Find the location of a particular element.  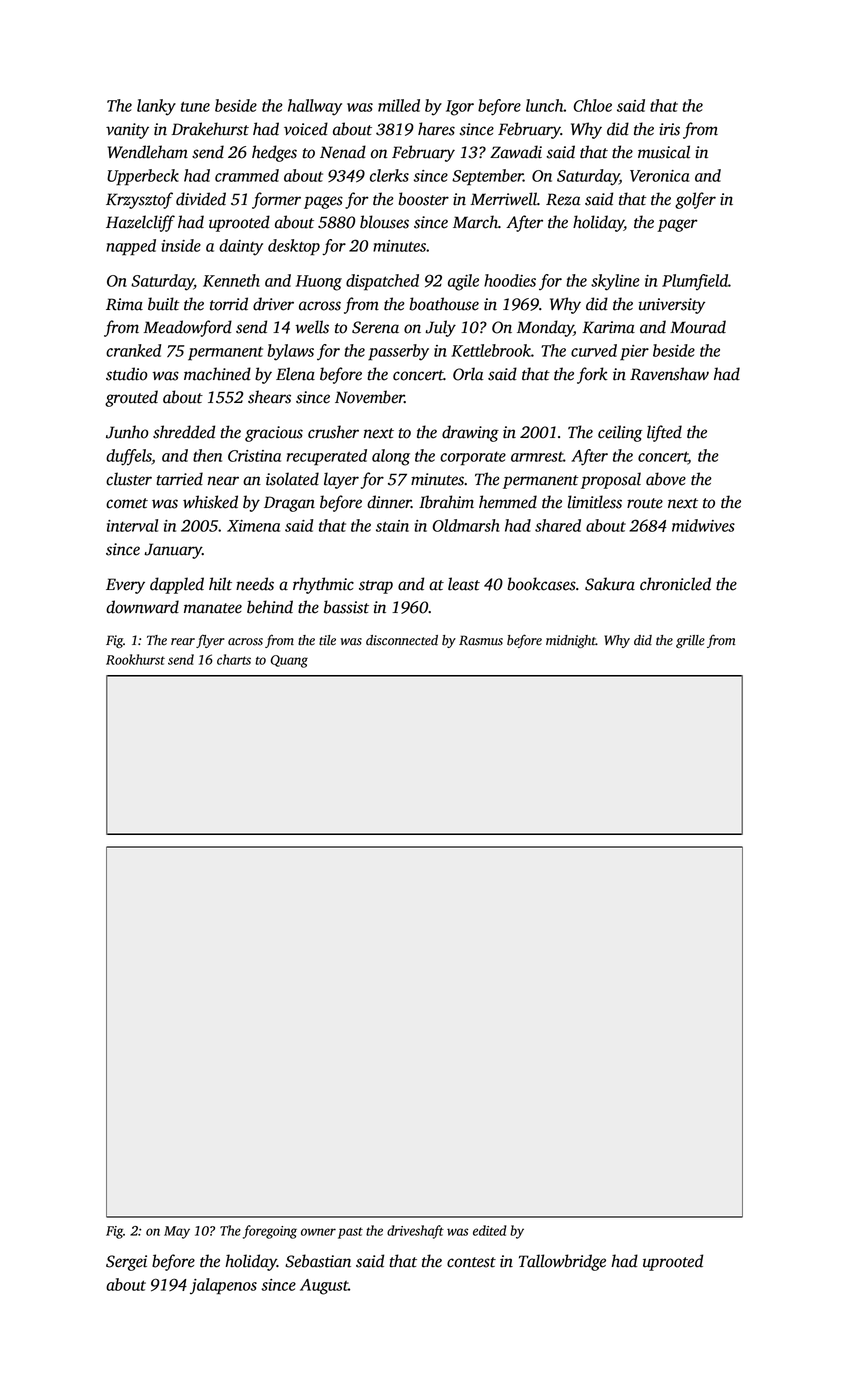

disconnected is located at coordinates (402, 640).
